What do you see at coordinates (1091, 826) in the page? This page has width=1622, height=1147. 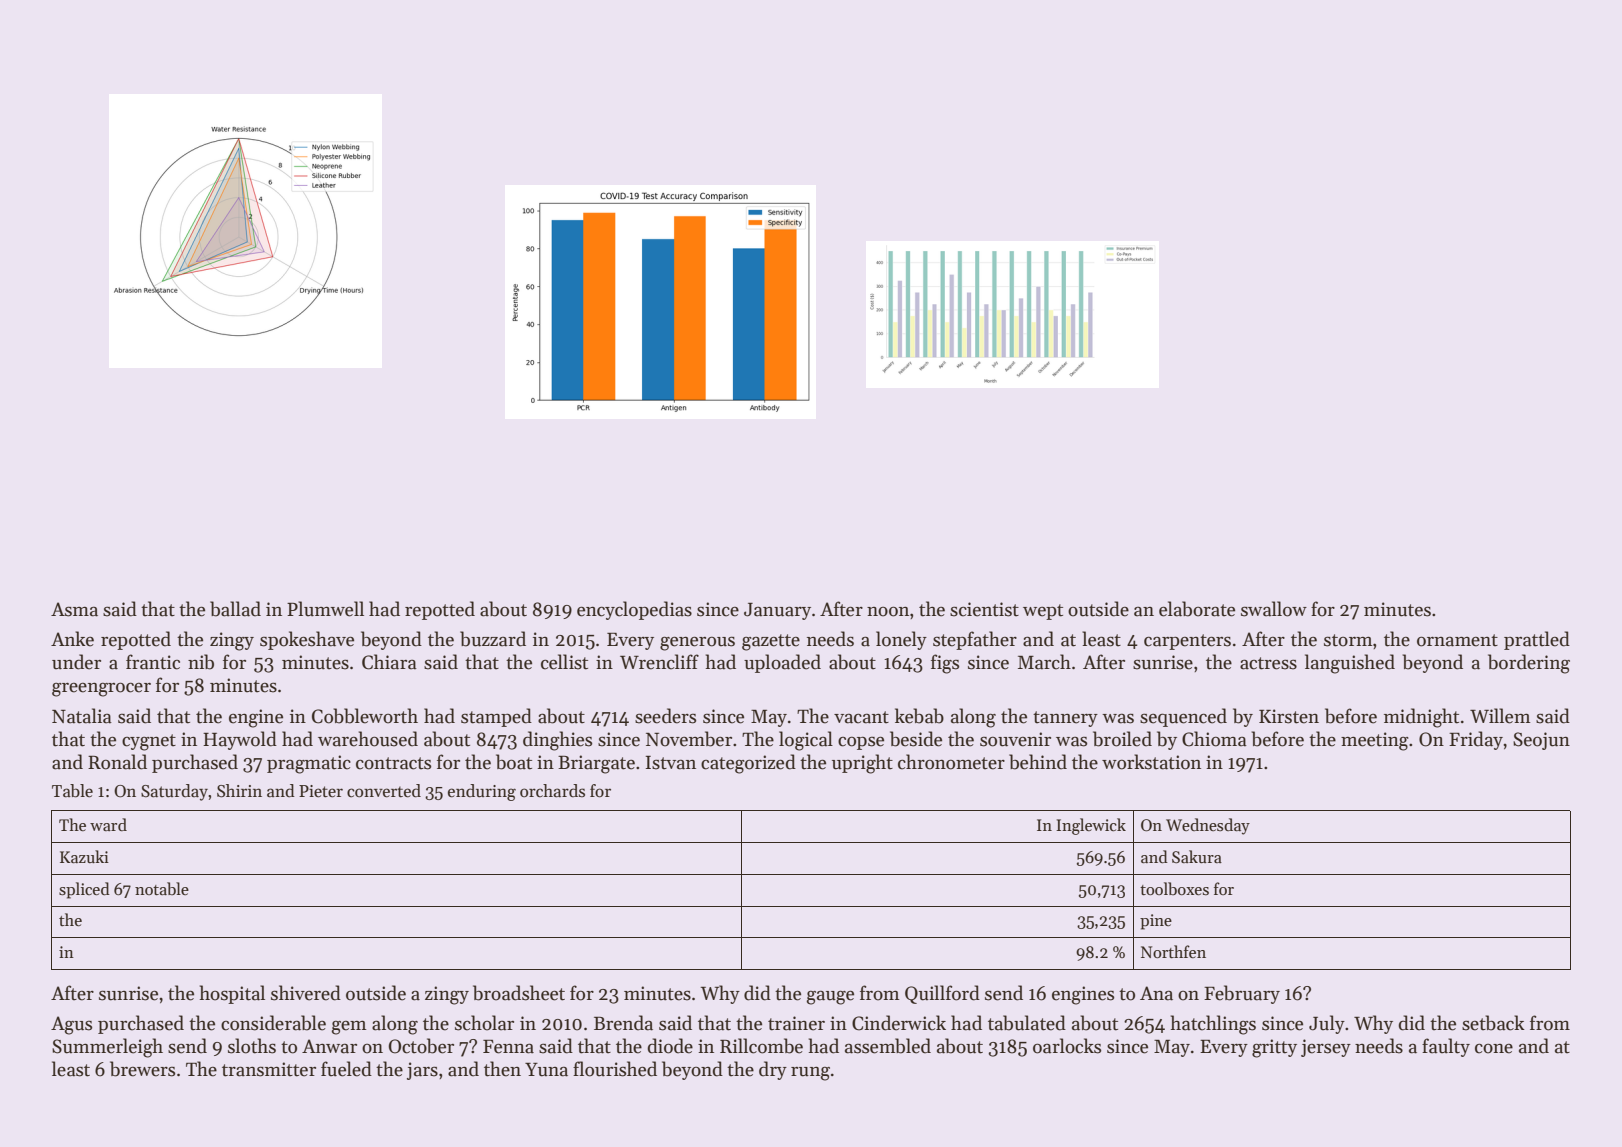 I see `Inglewick` at bounding box center [1091, 826].
